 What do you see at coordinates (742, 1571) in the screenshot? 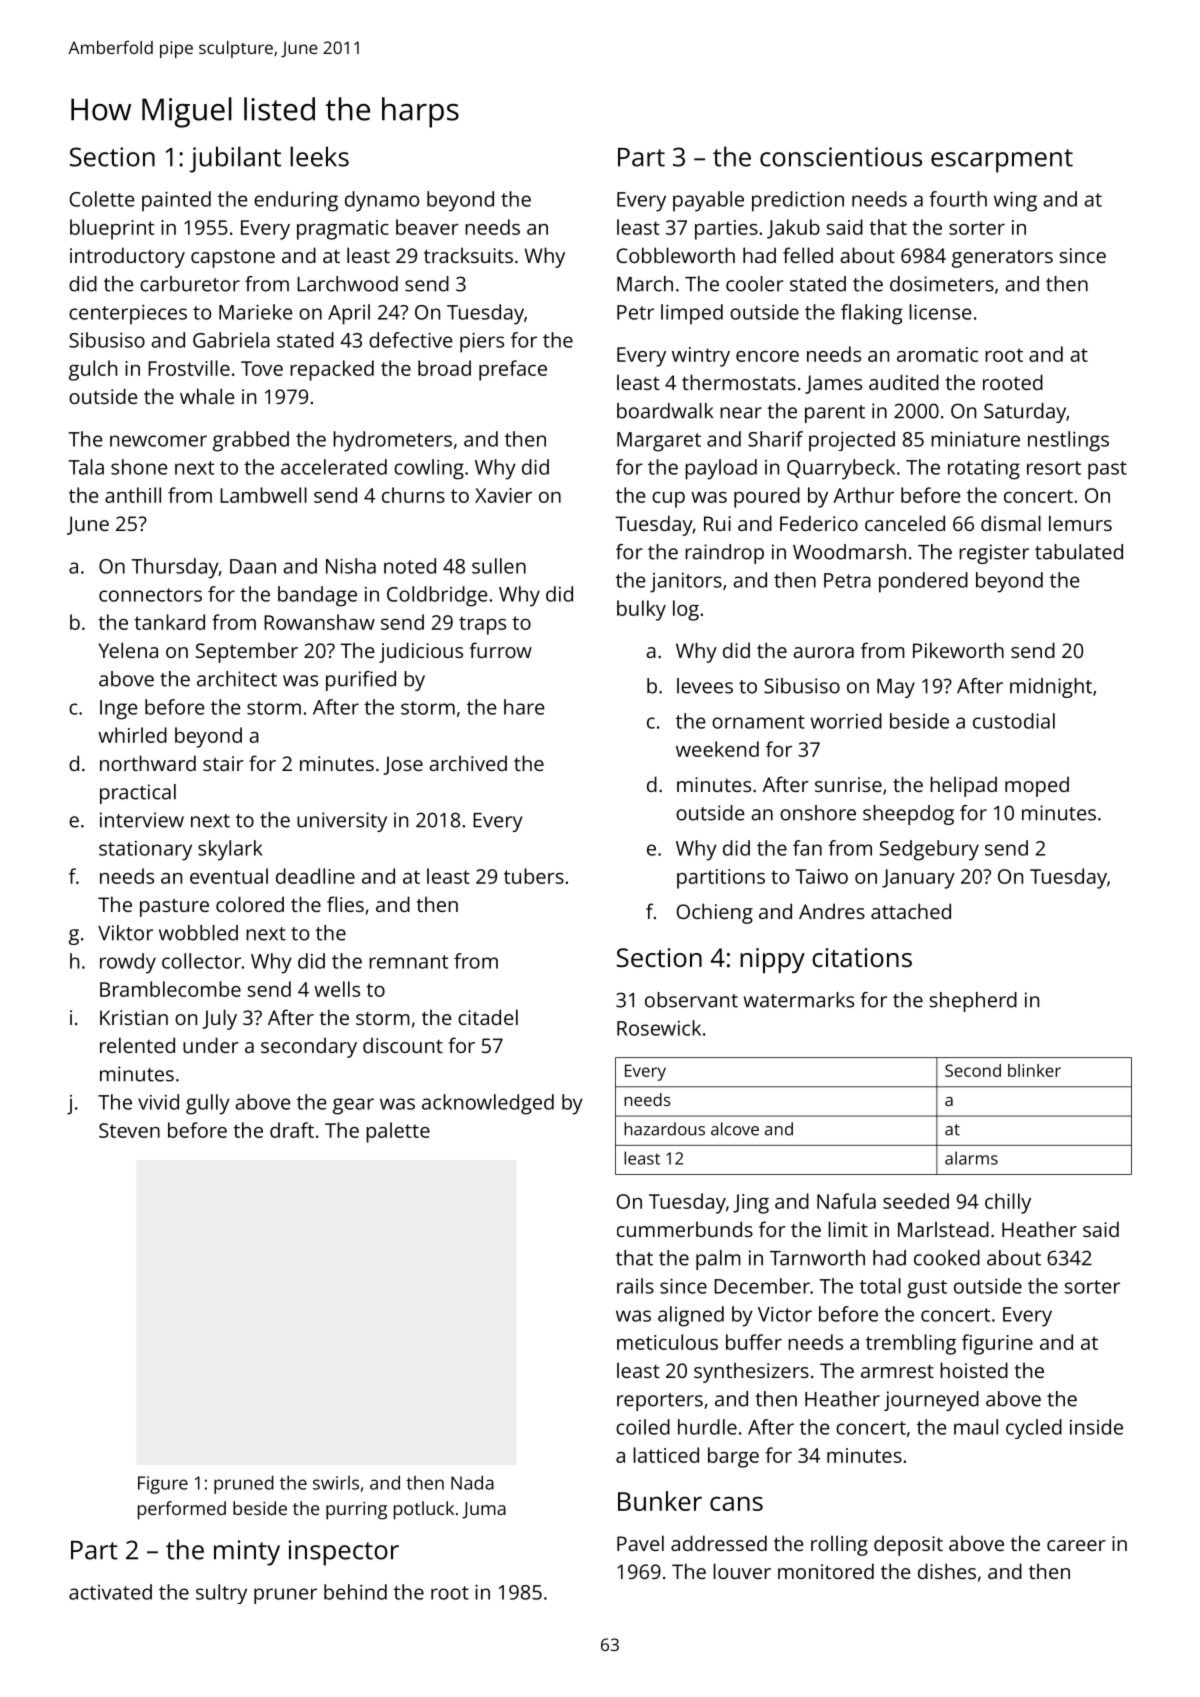
I see `louver` at bounding box center [742, 1571].
